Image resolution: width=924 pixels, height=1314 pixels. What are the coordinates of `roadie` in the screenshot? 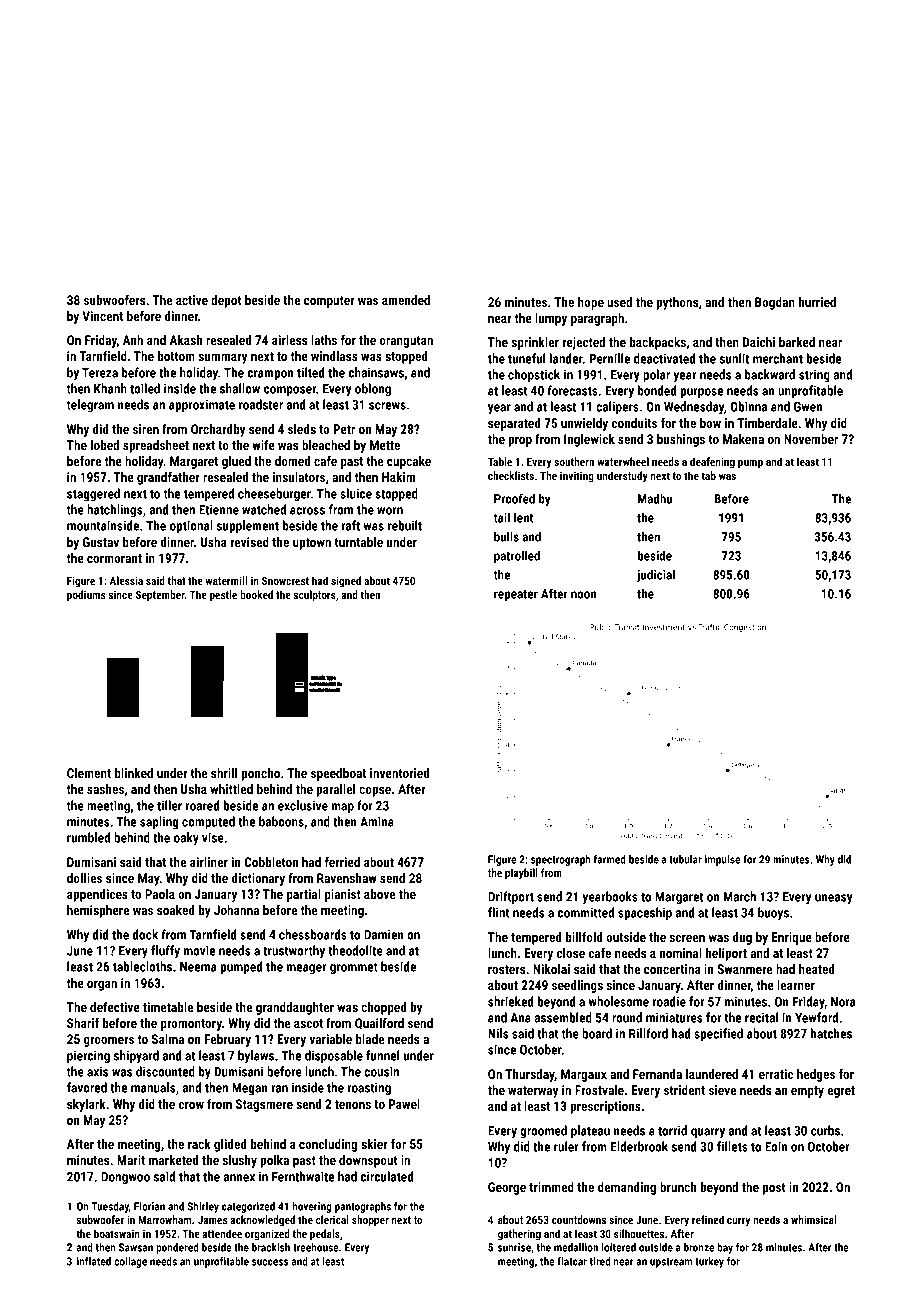 It's located at (669, 1001).
